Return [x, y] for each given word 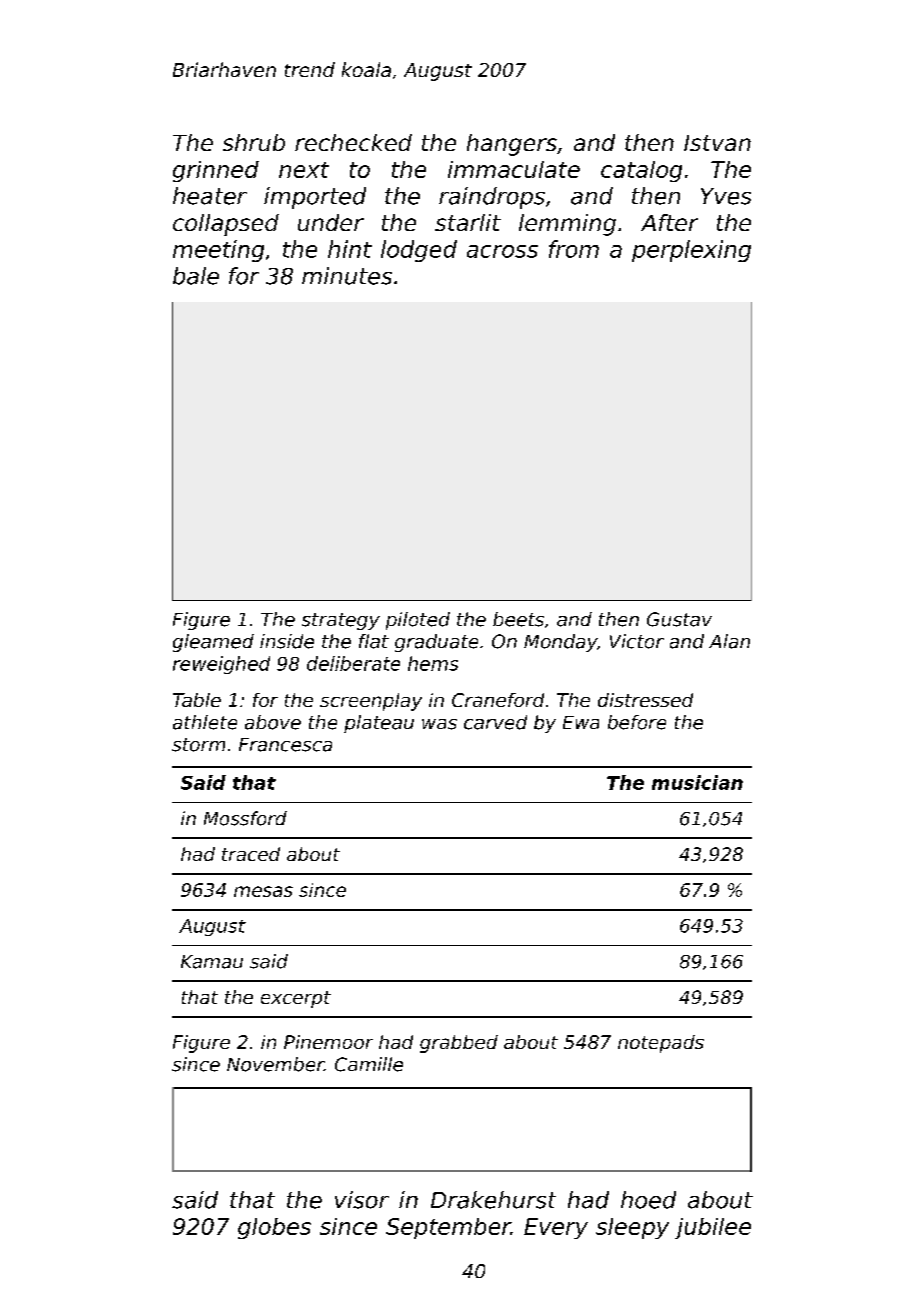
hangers [512, 145]
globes [274, 1228]
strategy [341, 621]
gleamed [213, 643]
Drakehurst [493, 1200]
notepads [661, 1044]
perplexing [691, 251]
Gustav [679, 619]
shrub [254, 142]
